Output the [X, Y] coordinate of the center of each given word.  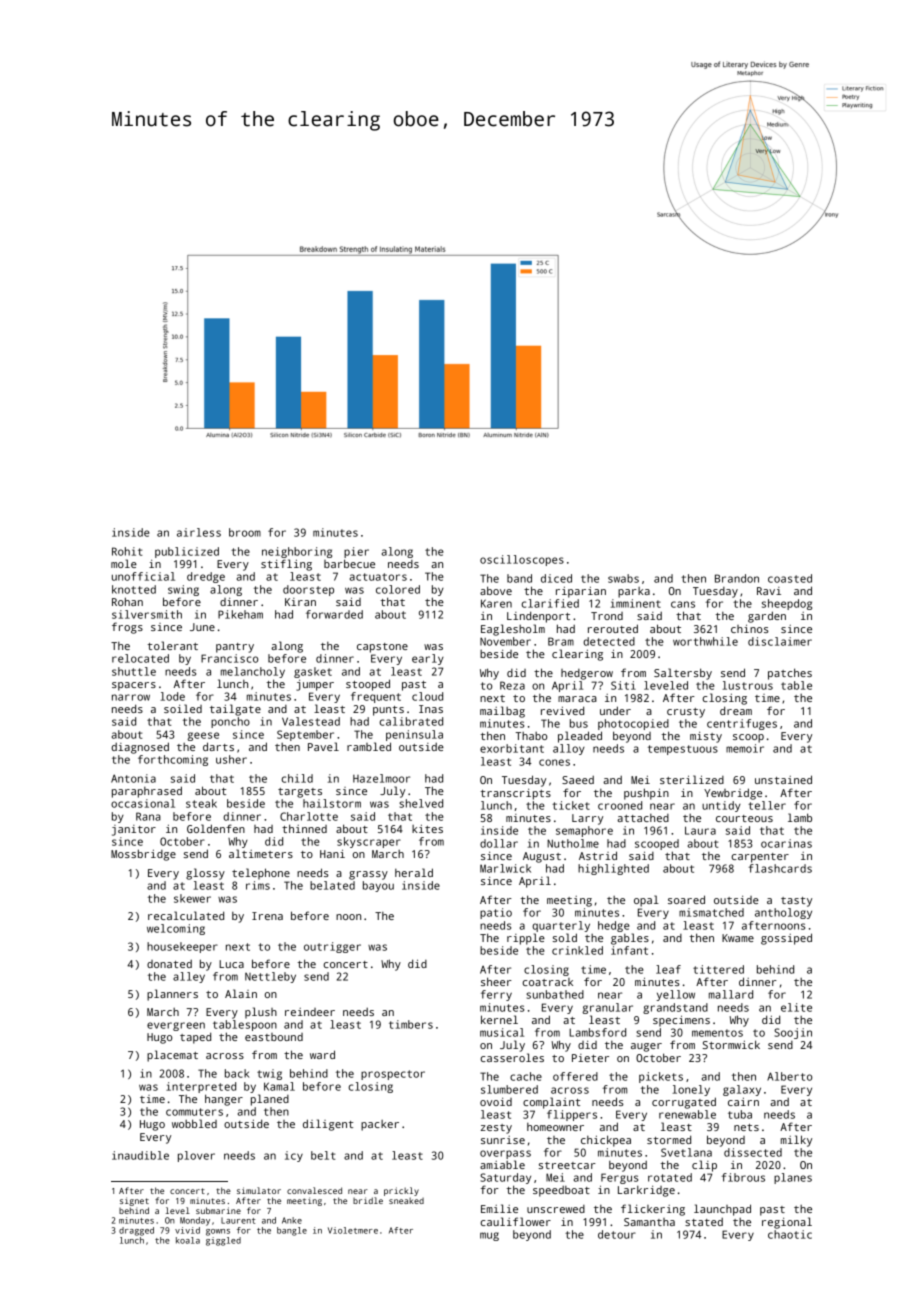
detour [617, 1234]
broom [245, 532]
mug [489, 1236]
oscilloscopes [522, 560]
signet [134, 1201]
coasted [790, 578]
